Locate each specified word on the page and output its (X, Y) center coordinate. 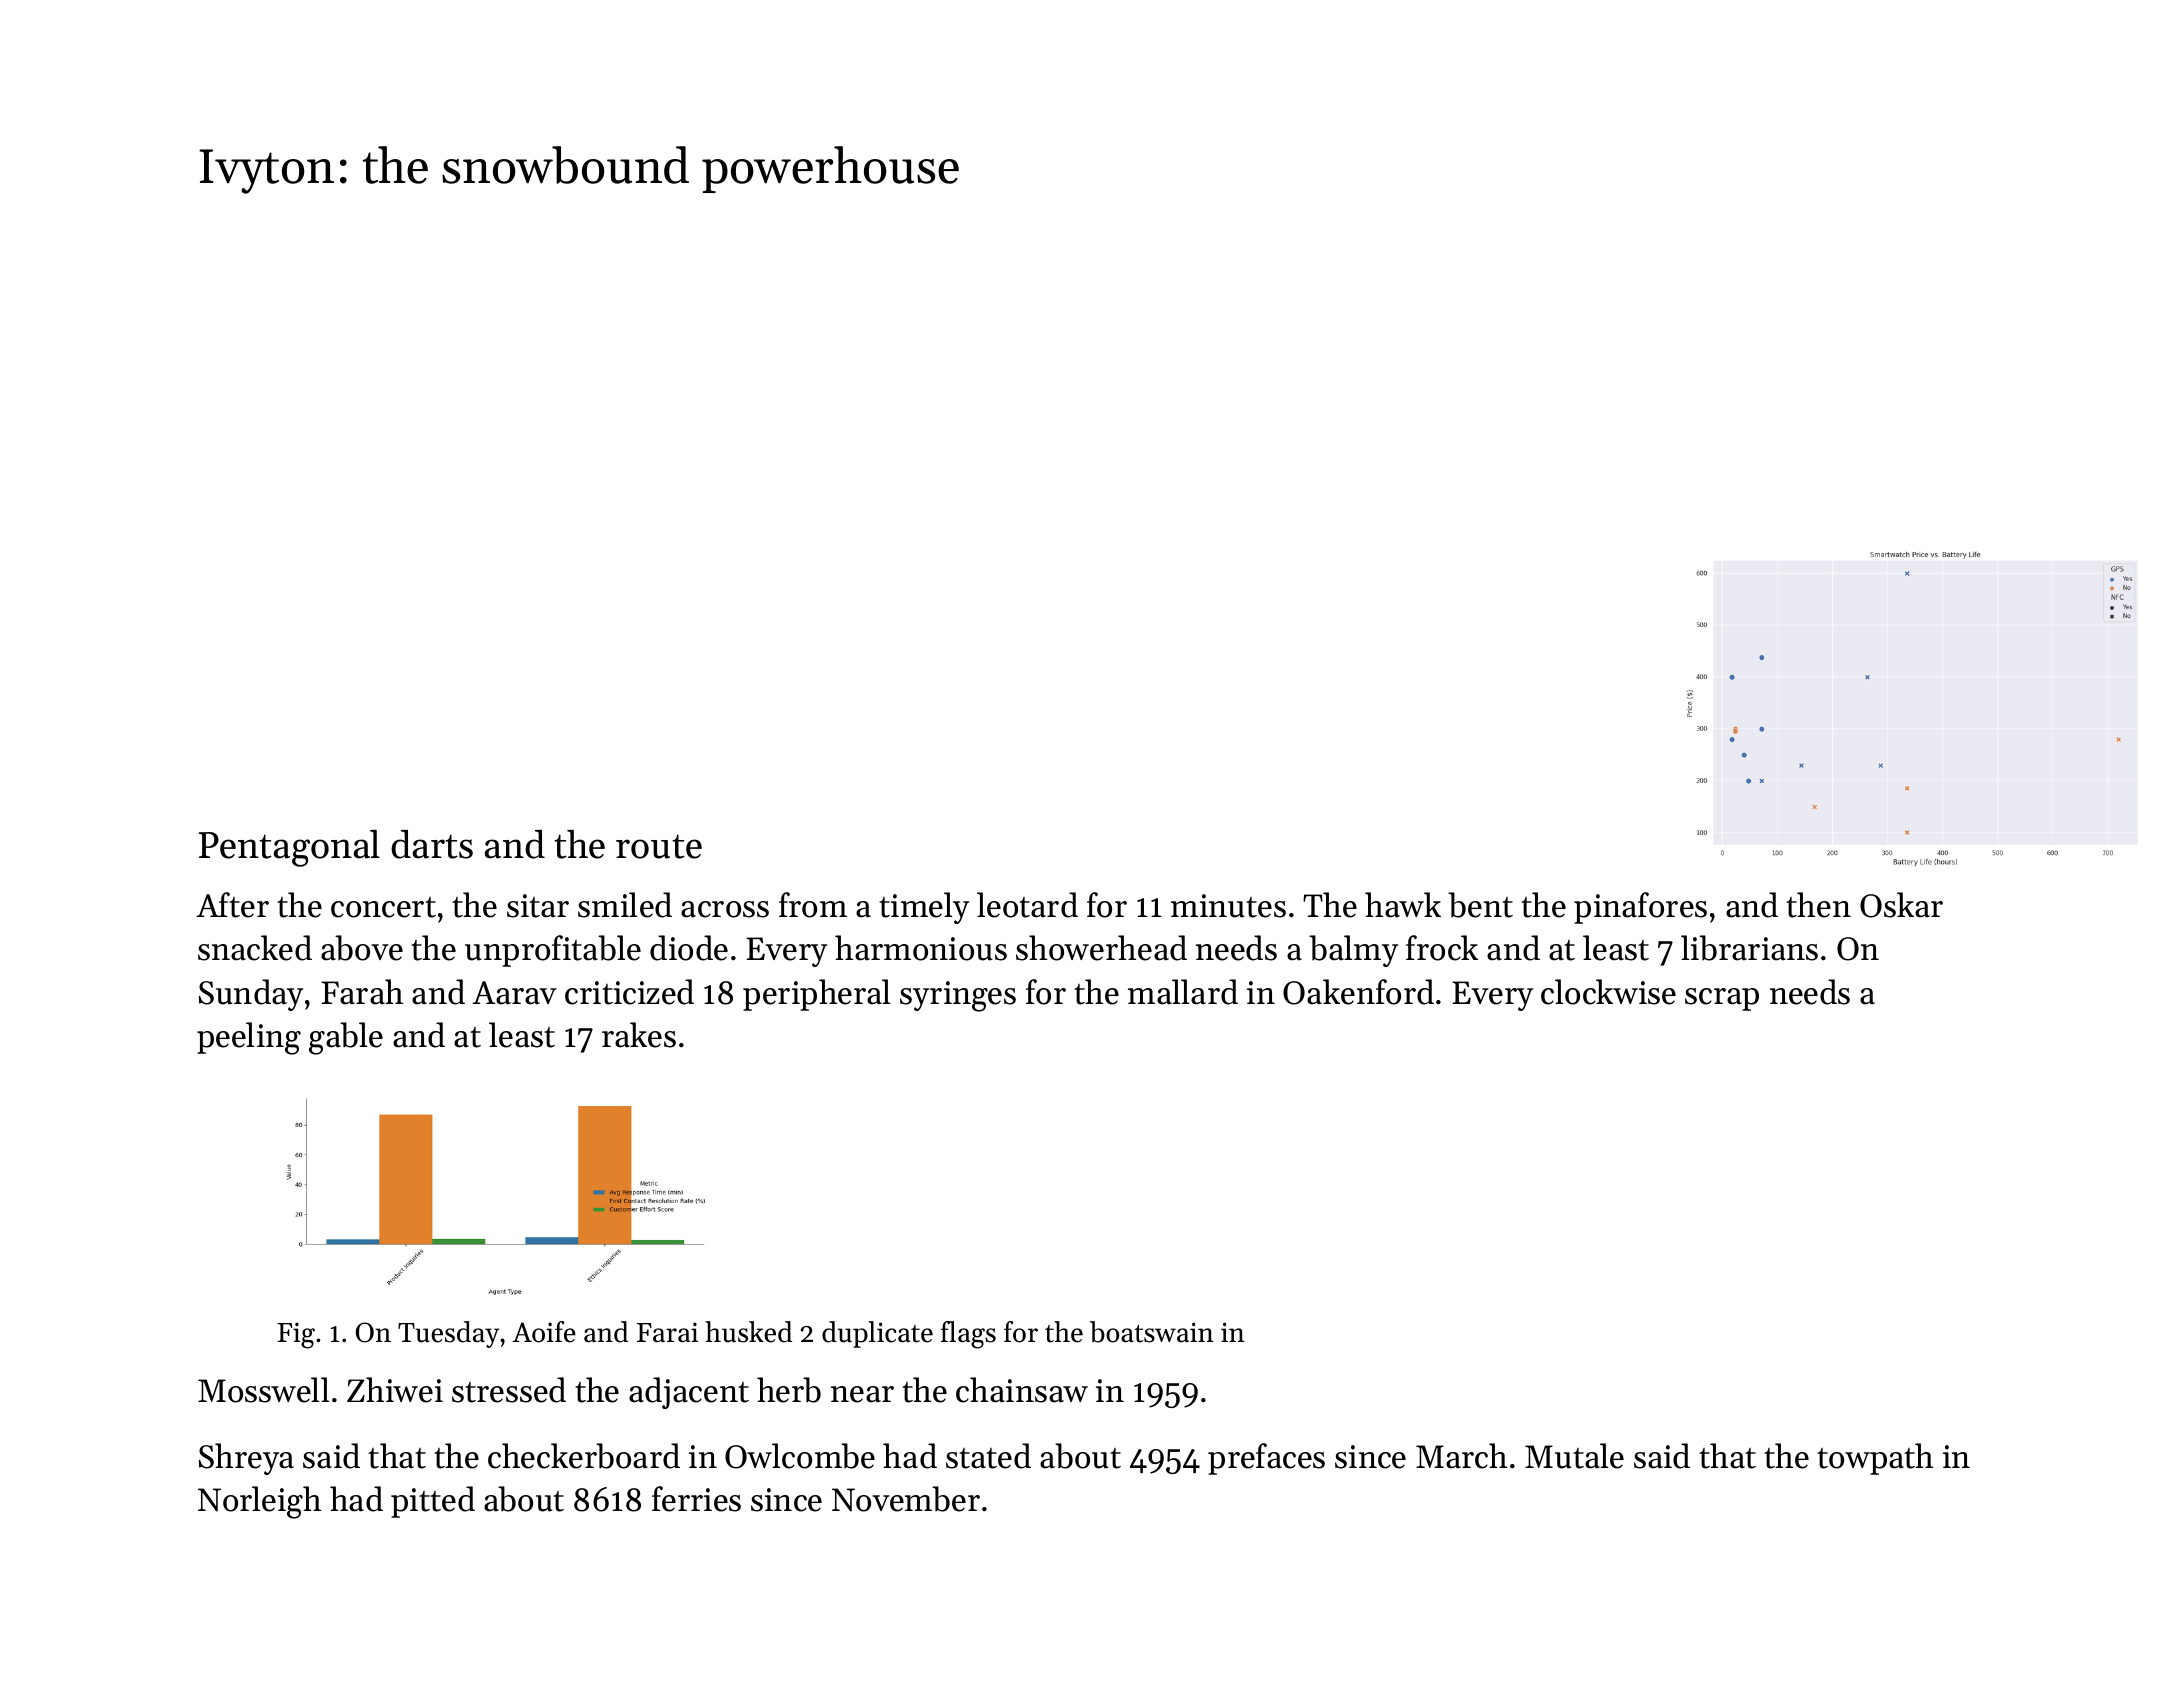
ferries (696, 1499)
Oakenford (1358, 992)
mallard (1183, 992)
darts (432, 844)
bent (1480, 905)
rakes (639, 1035)
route (659, 846)
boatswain (1152, 1332)
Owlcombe (800, 1456)
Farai (667, 1332)
